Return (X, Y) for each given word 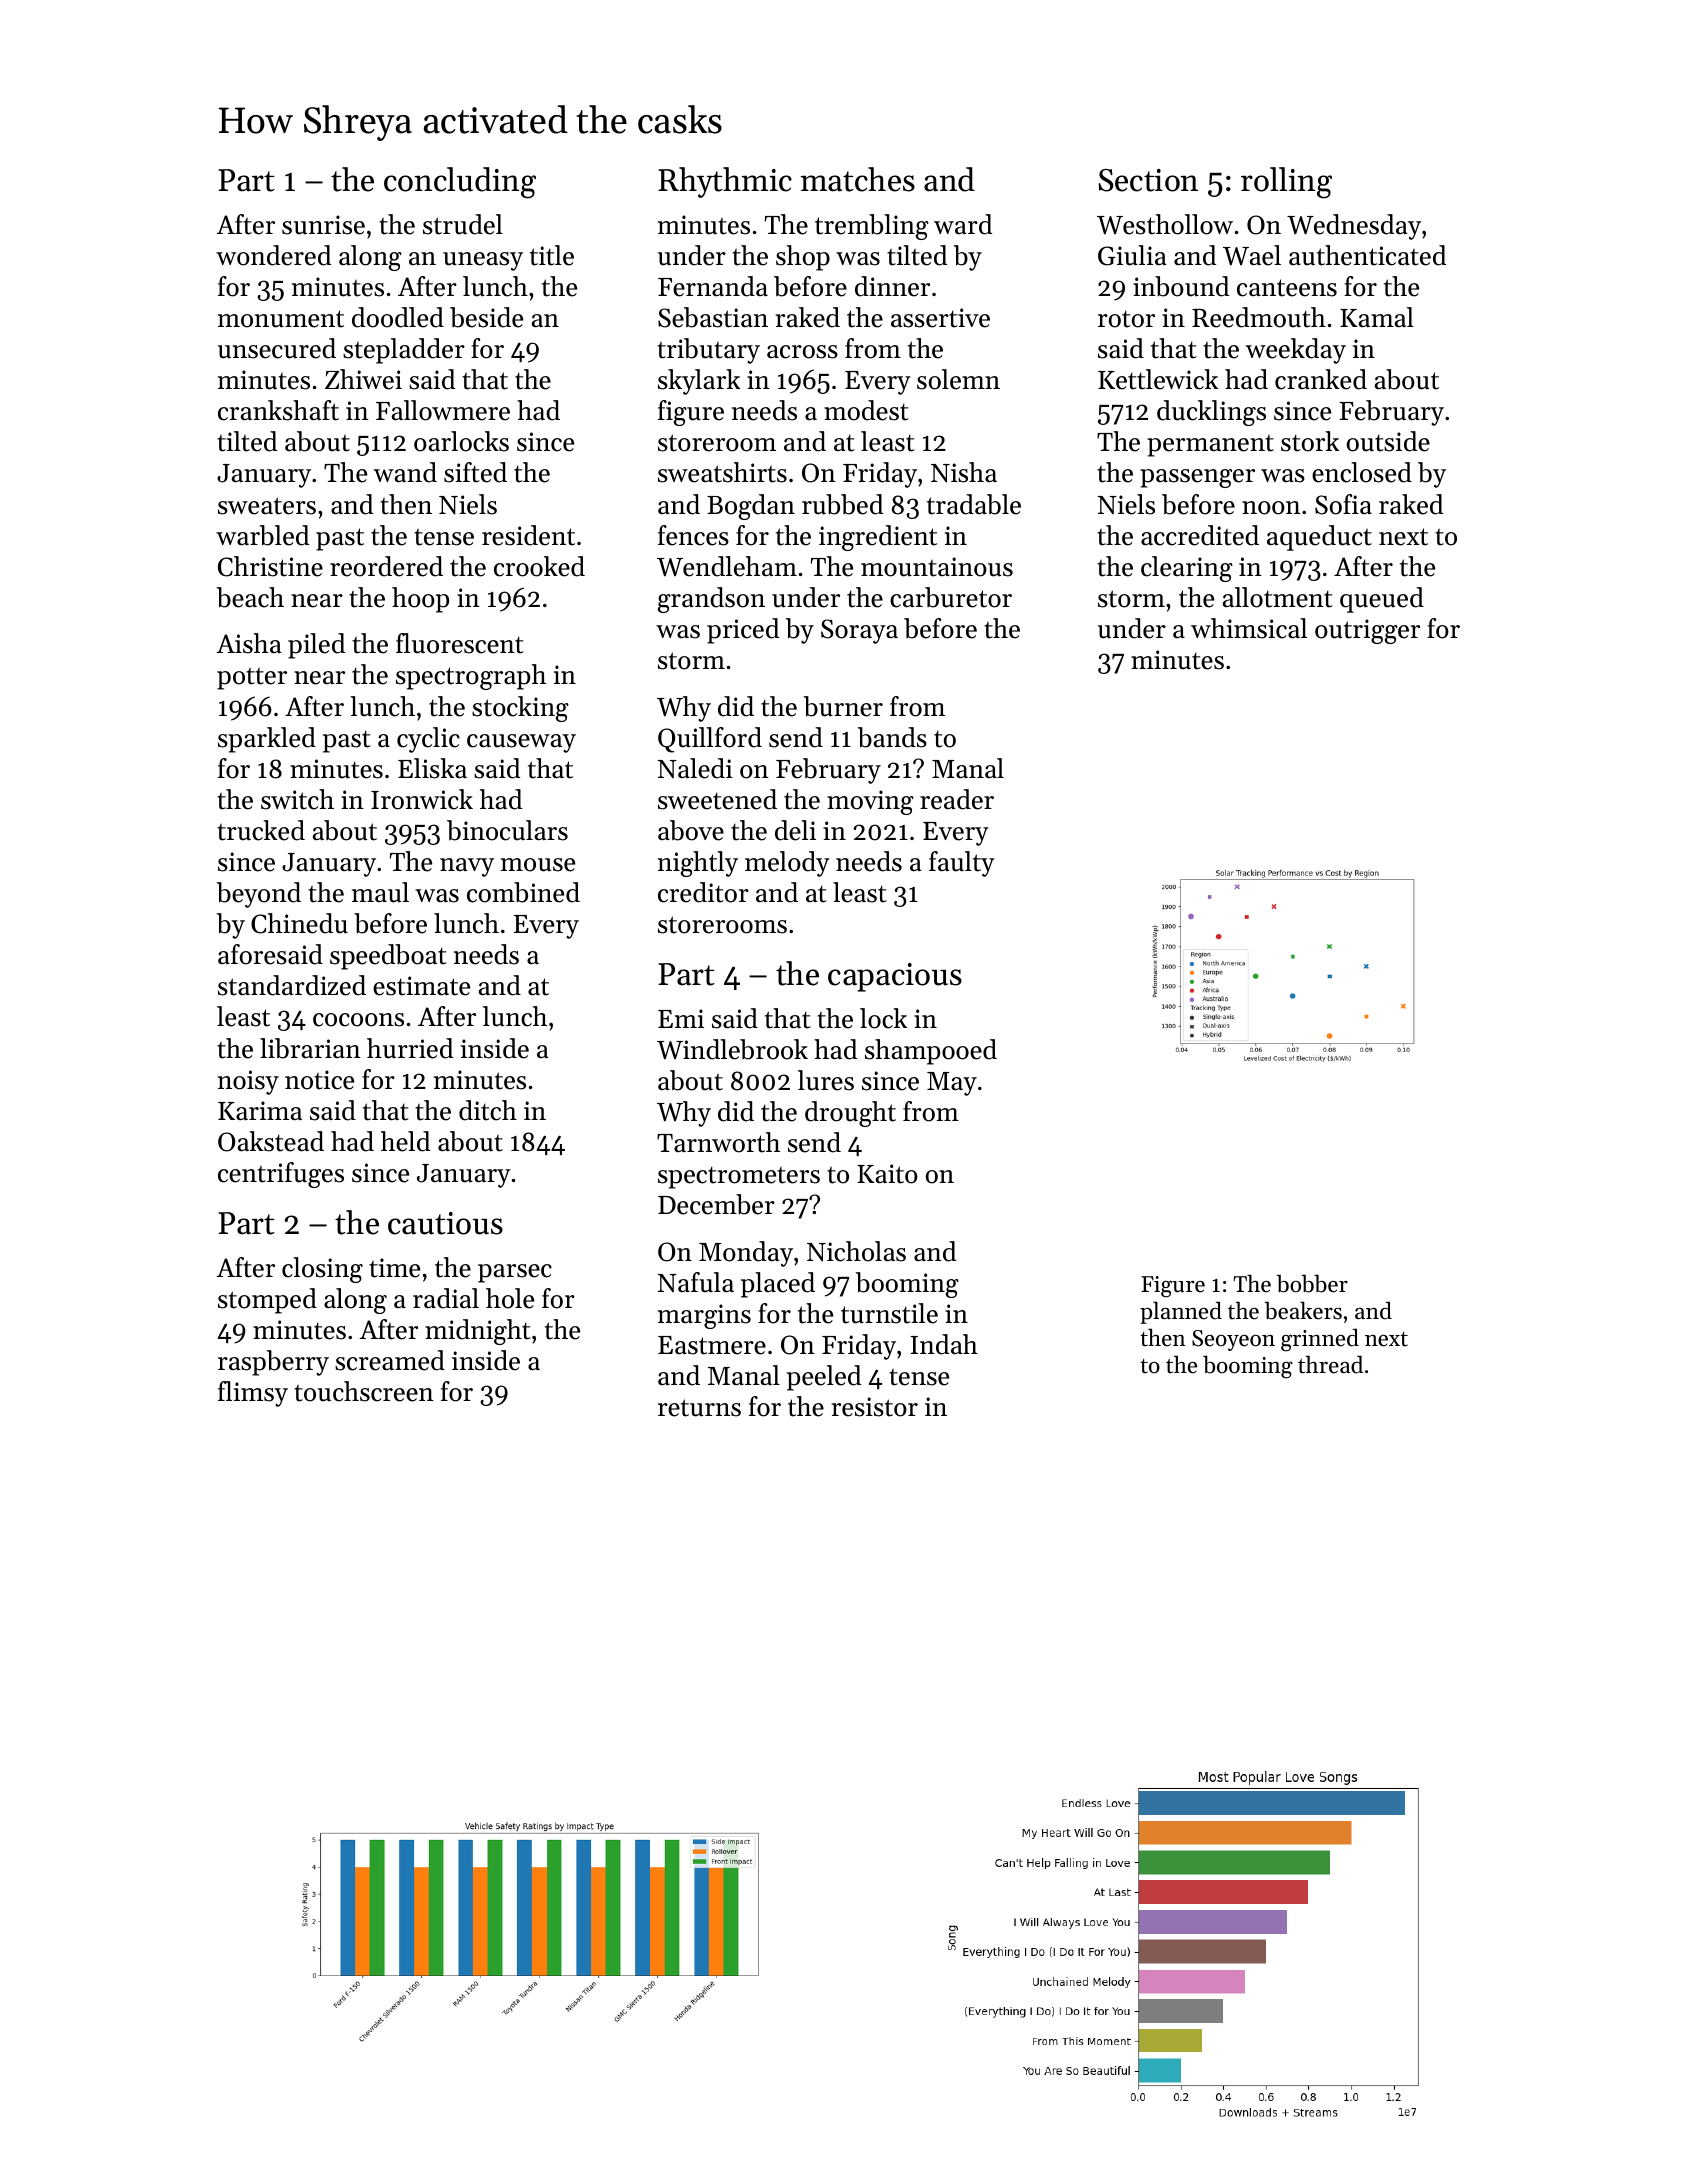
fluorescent (459, 643)
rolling (1286, 183)
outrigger (1367, 631)
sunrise (323, 225)
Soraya (859, 631)
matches (858, 179)
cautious (445, 1223)
